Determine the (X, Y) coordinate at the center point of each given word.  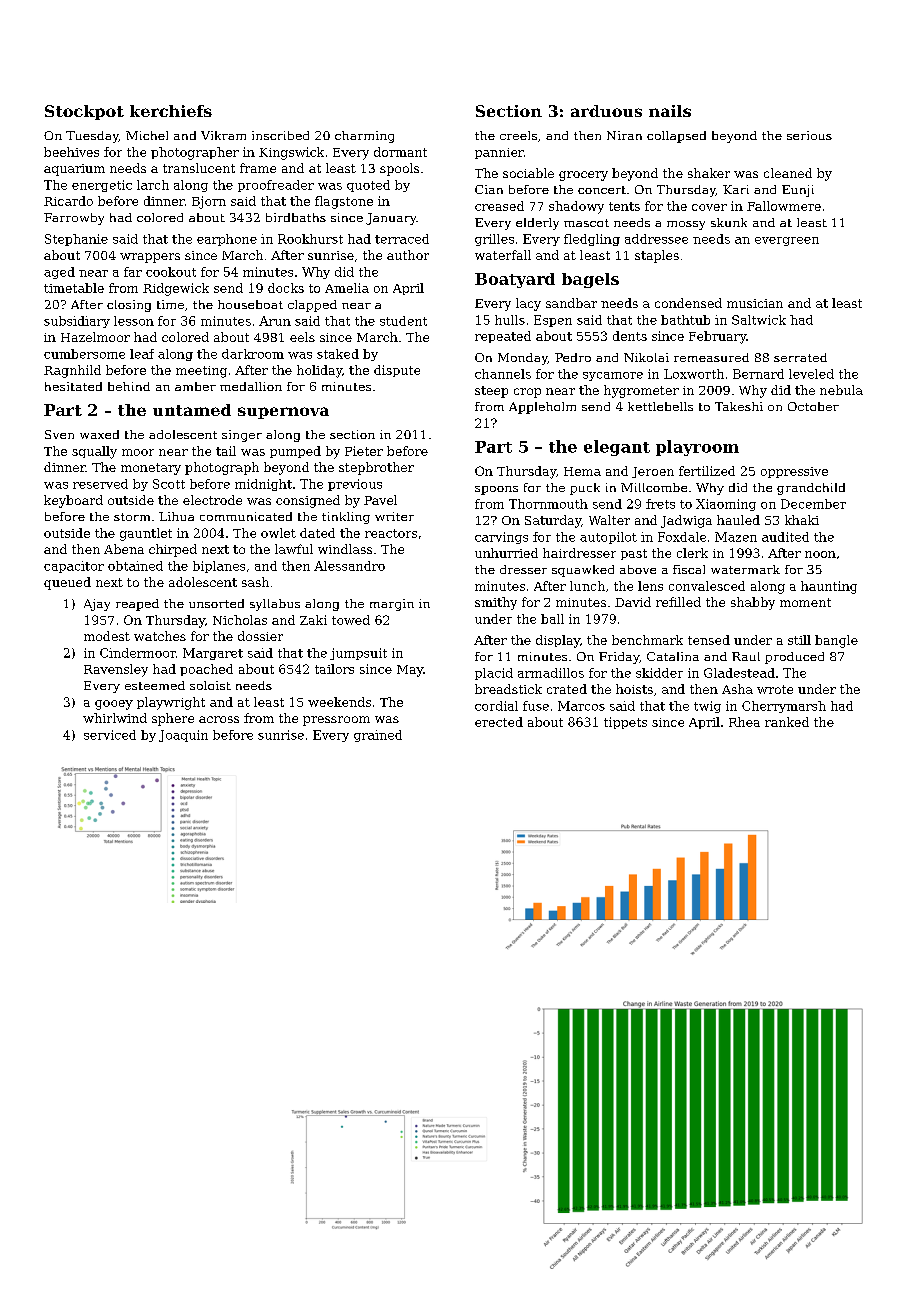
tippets (625, 723)
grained (378, 736)
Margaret (213, 654)
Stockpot (84, 112)
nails (670, 111)
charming (364, 137)
